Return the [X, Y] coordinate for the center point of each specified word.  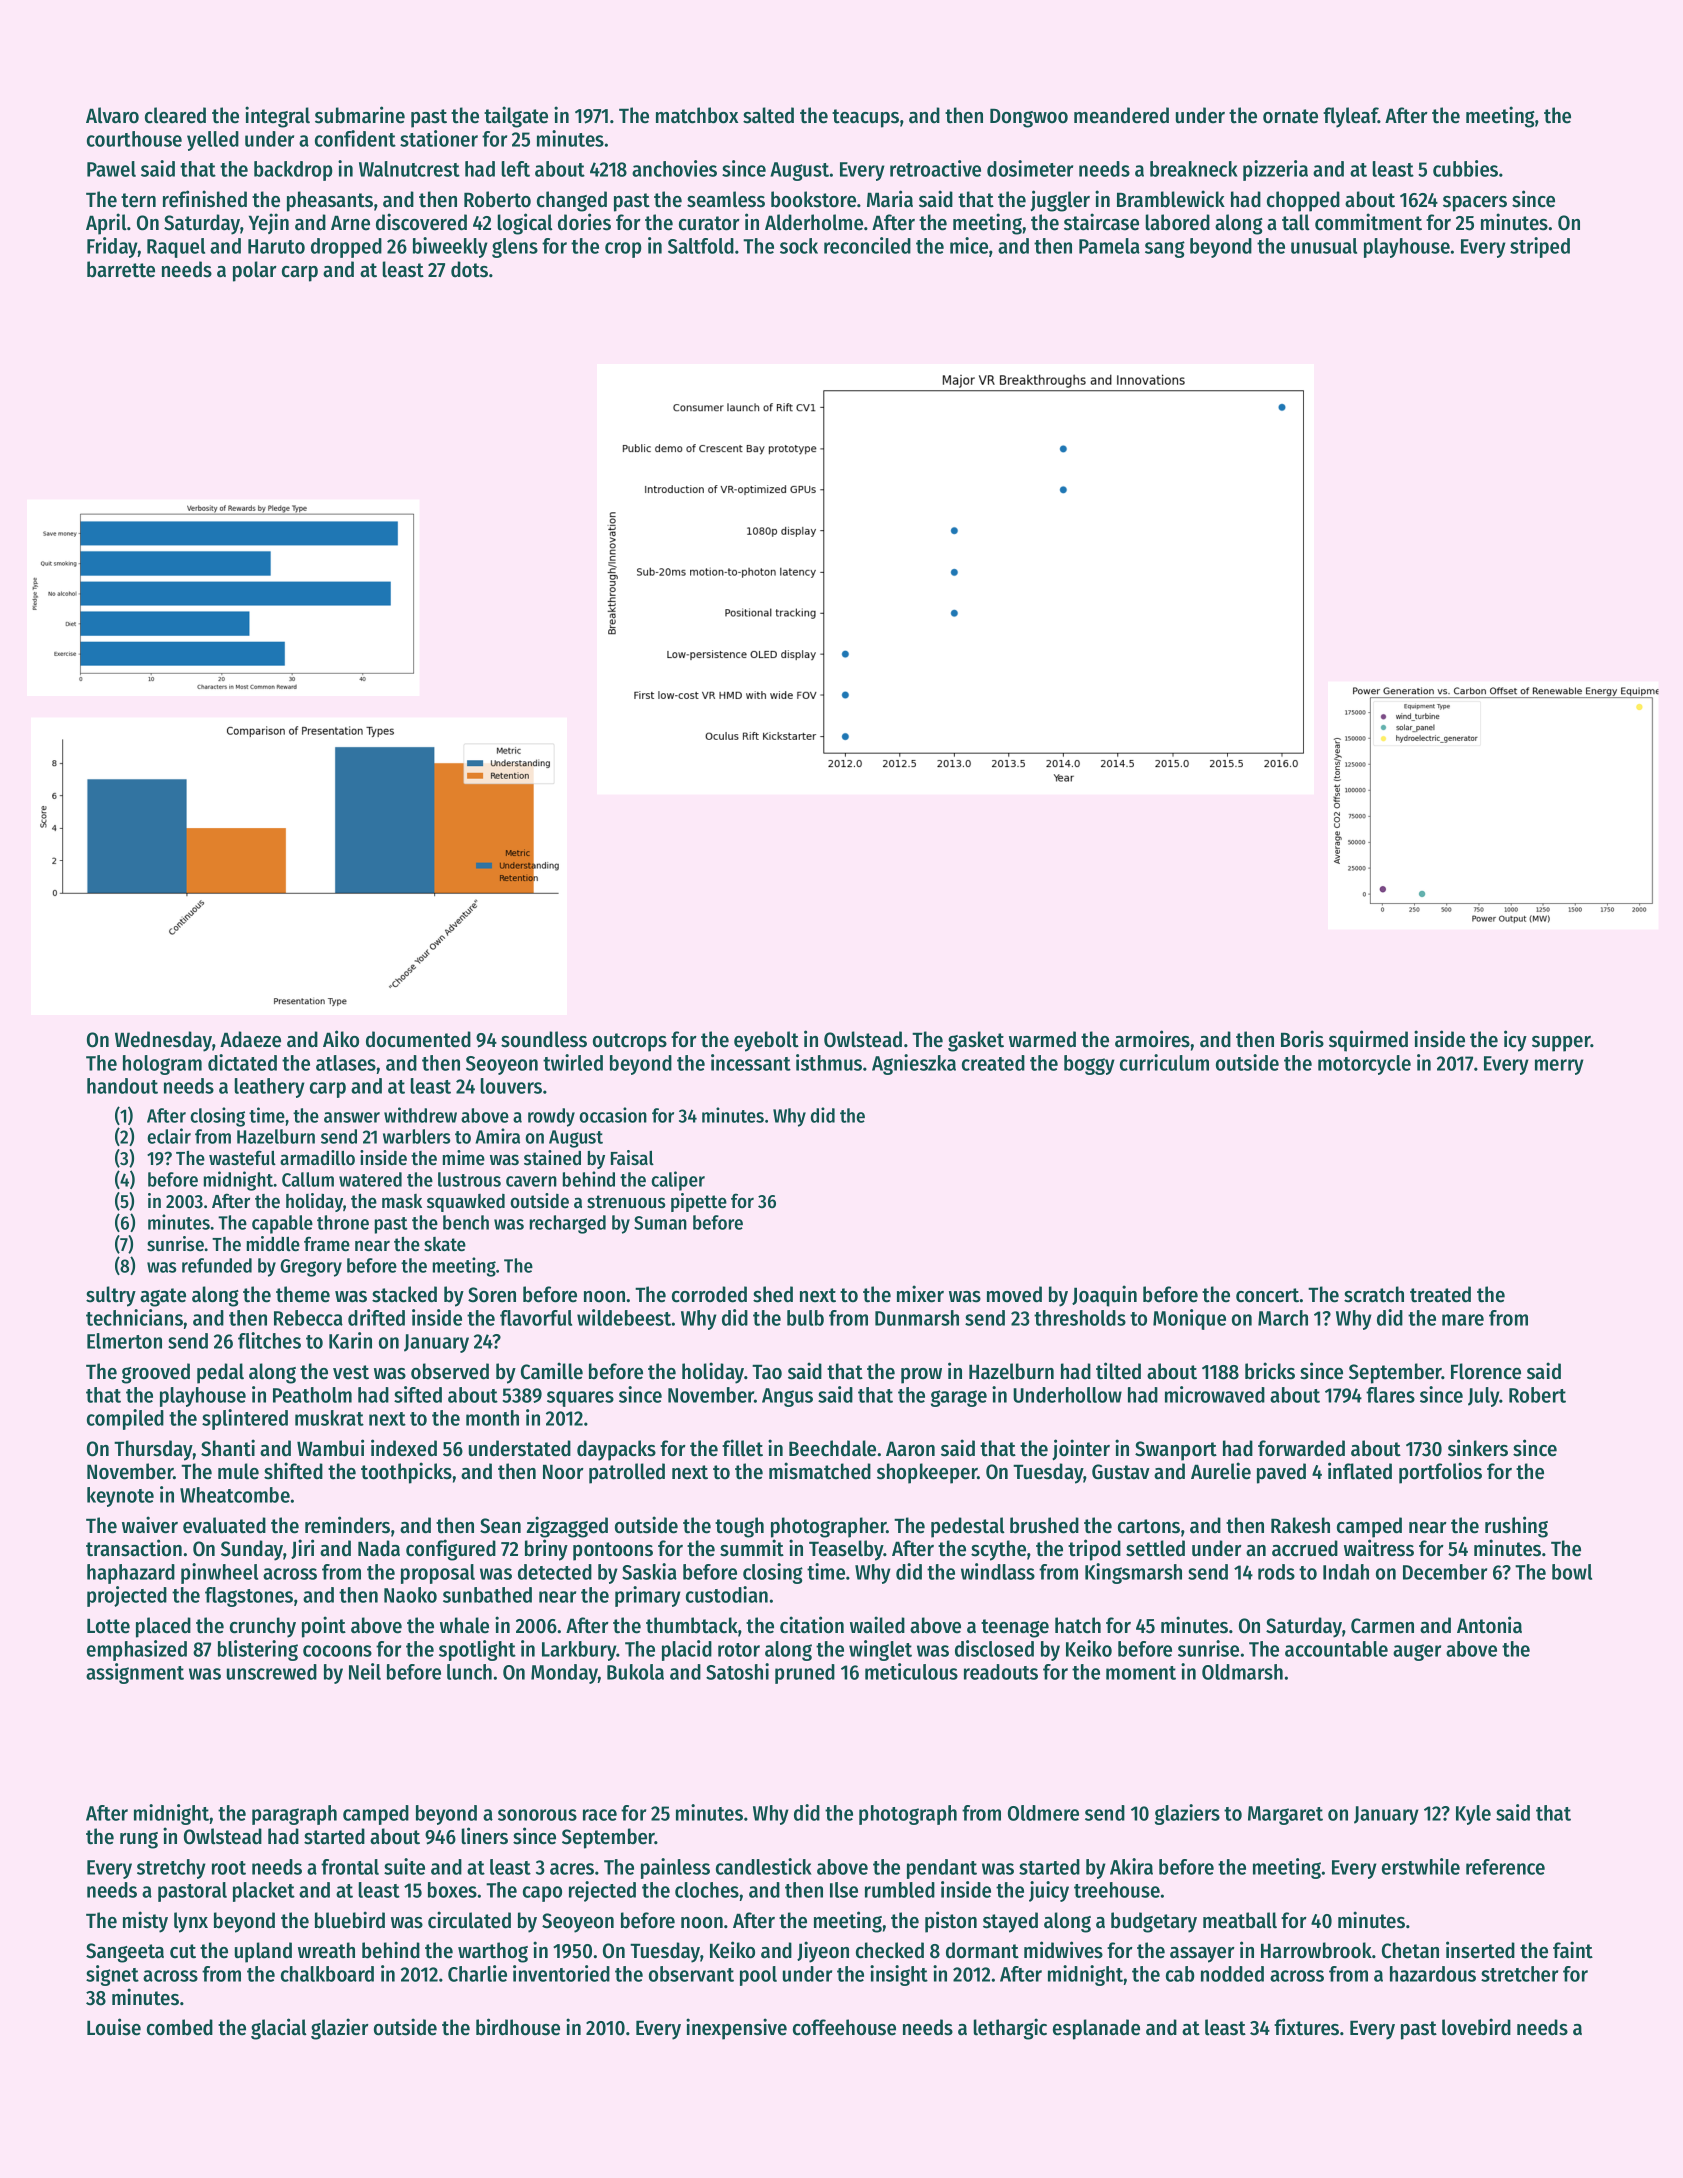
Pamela [1109, 246]
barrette [121, 269]
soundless [544, 1039]
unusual [1324, 246]
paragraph [294, 1815]
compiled [125, 1419]
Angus [787, 1397]
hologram [162, 1065]
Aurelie [1221, 1471]
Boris [1302, 1039]
